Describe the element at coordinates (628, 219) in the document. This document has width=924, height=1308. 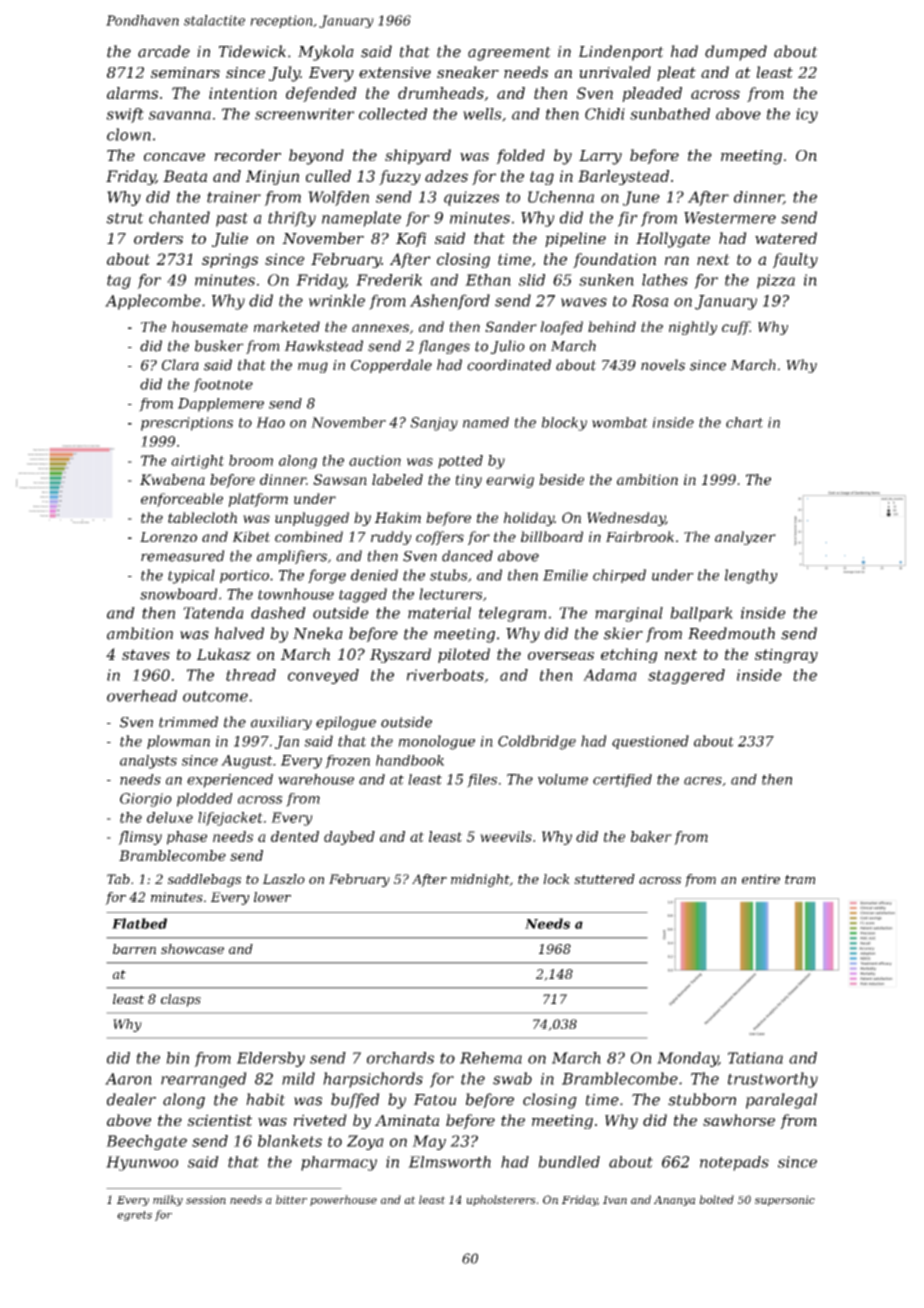
I see `fir` at that location.
